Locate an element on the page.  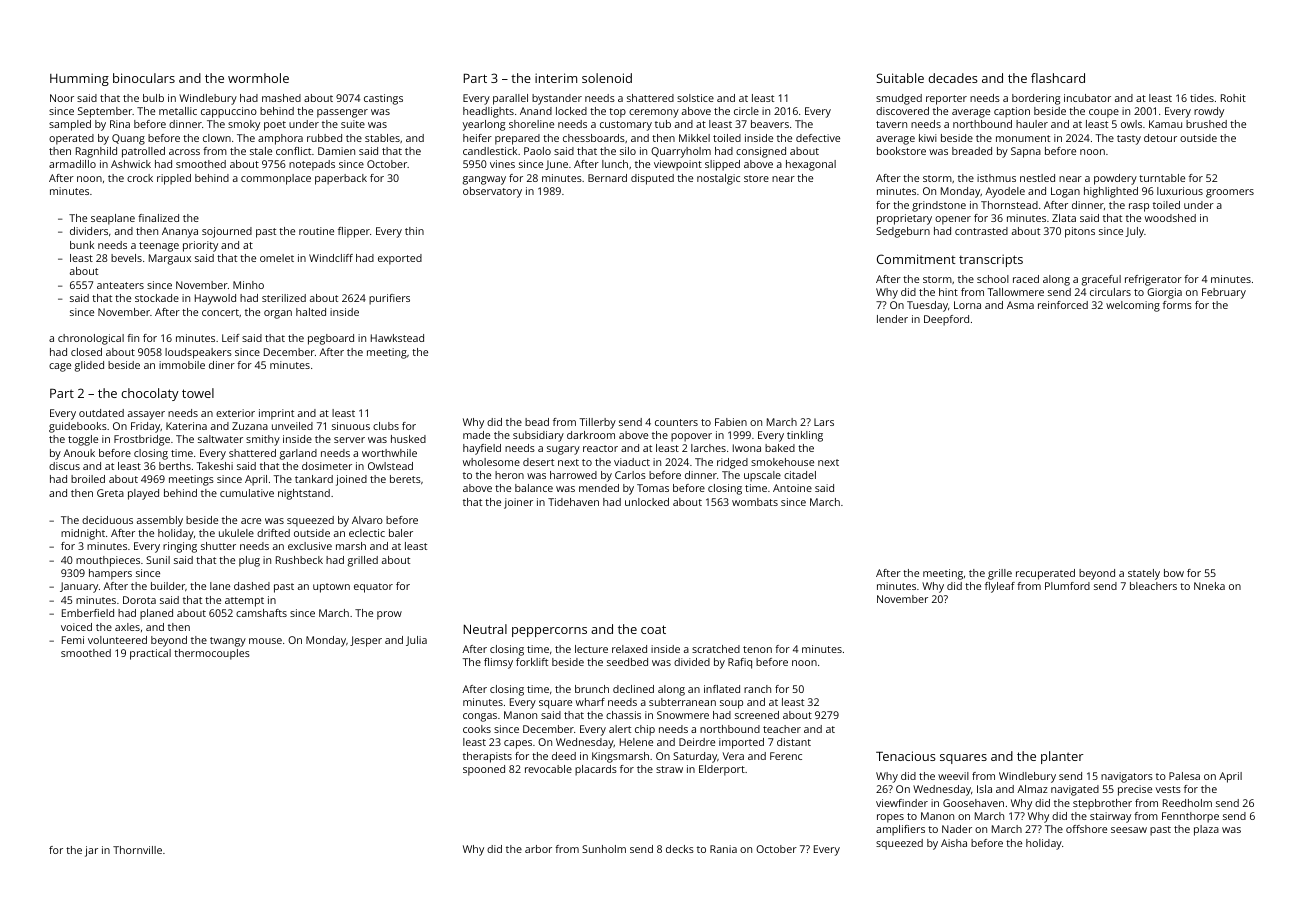
solenoid is located at coordinates (607, 78).
